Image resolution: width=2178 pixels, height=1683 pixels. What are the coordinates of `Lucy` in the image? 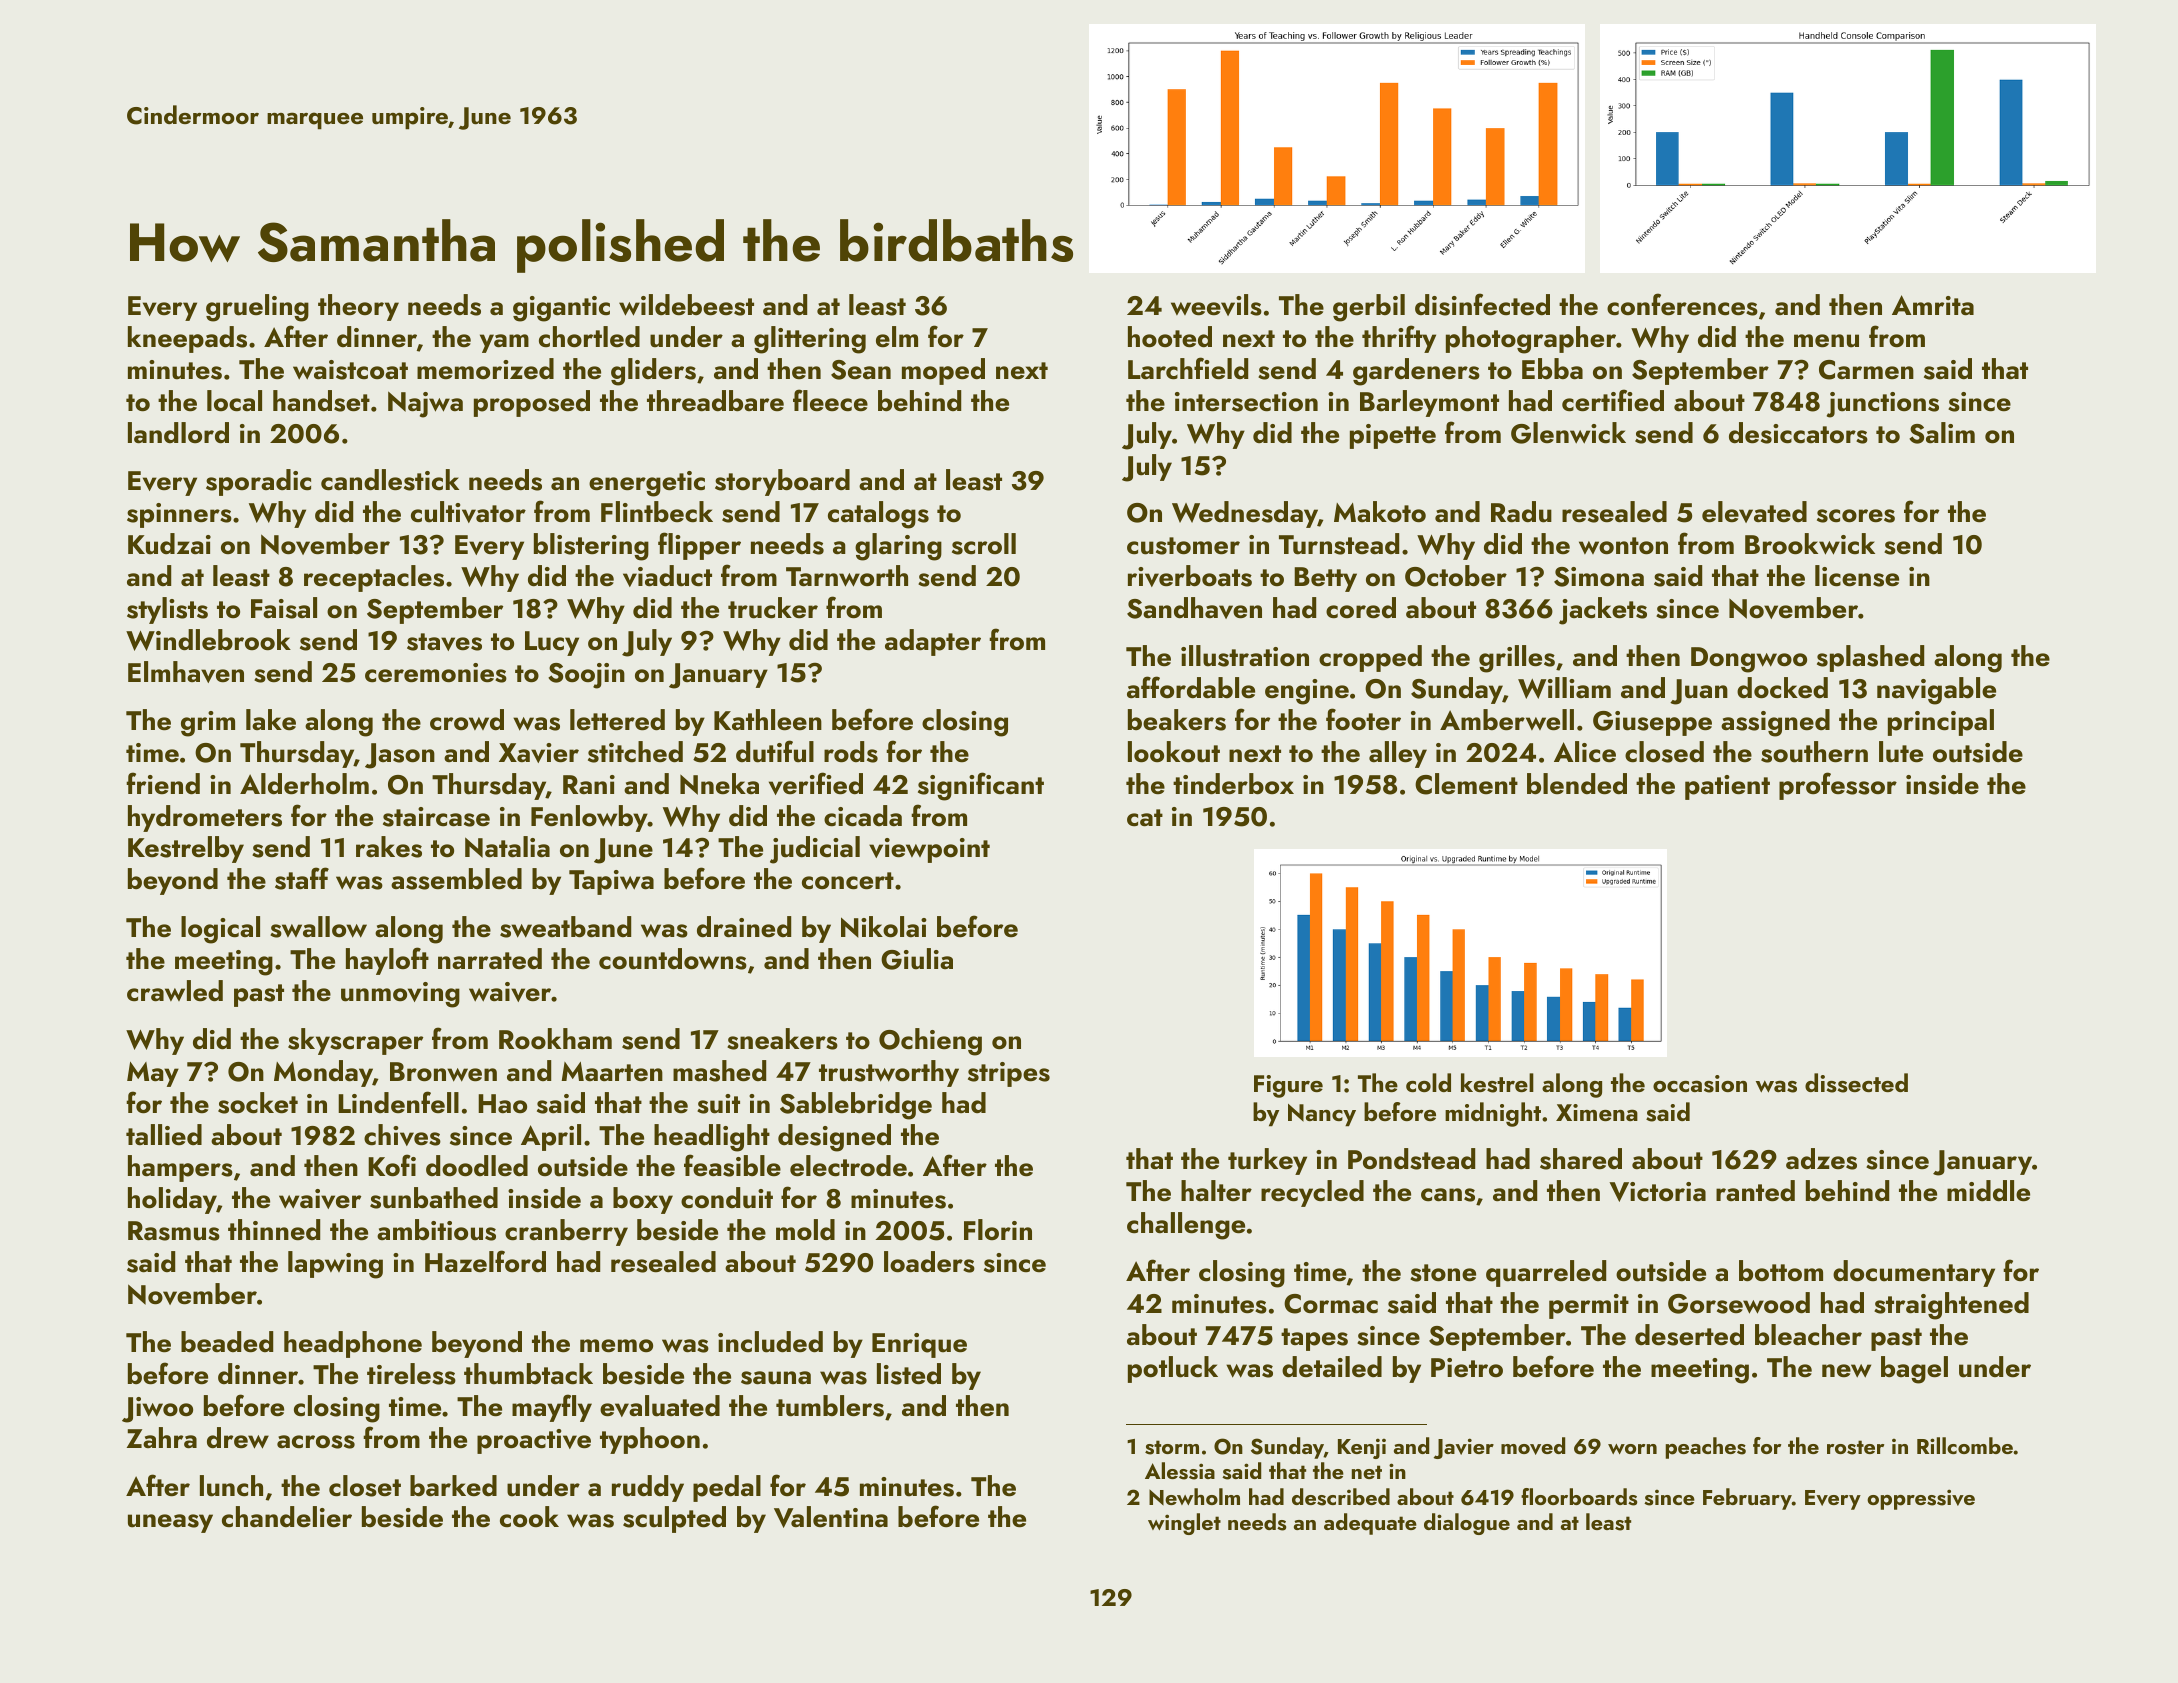 It's located at (552, 643).
